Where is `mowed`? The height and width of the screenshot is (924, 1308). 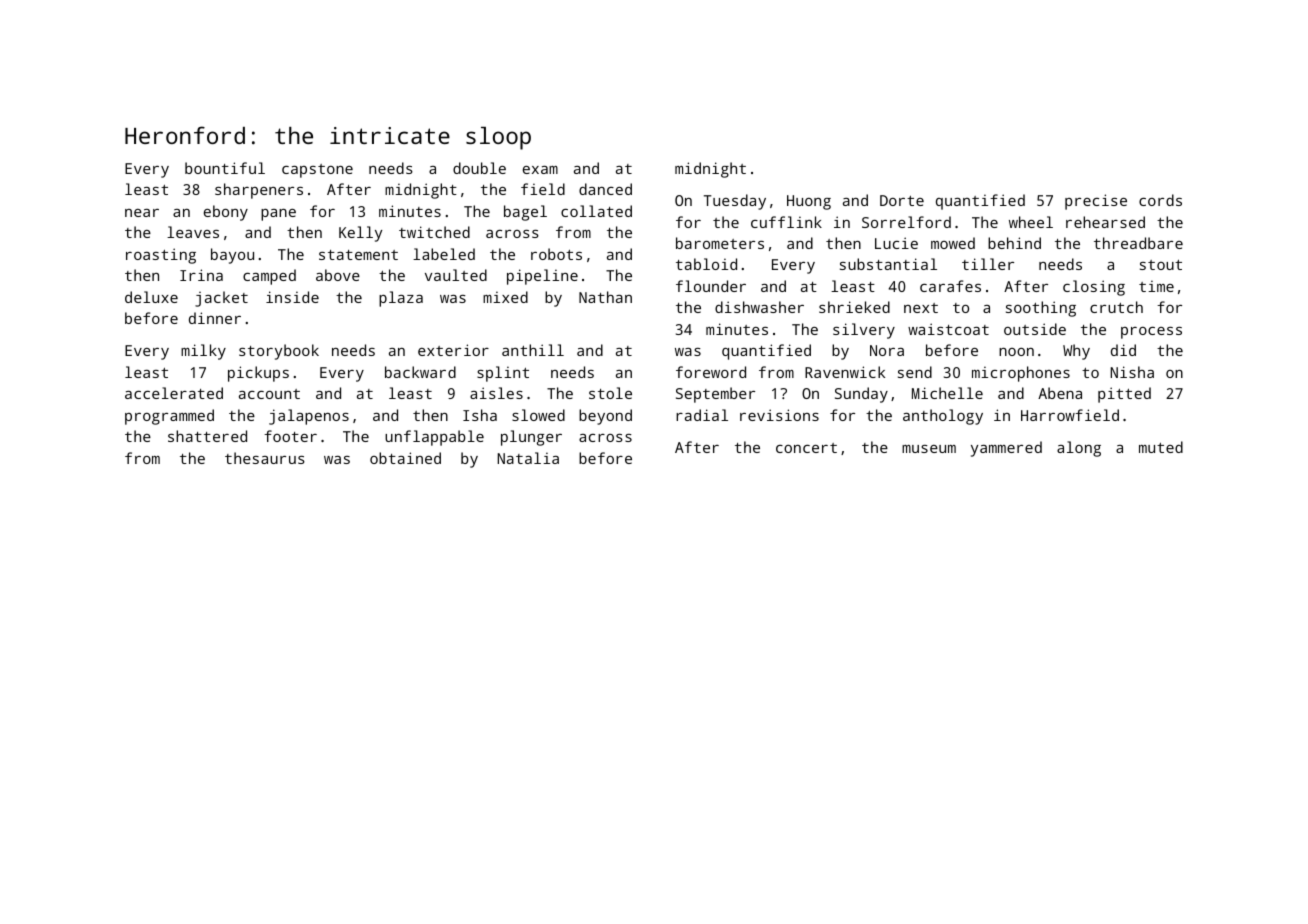 mowed is located at coordinates (953, 243).
